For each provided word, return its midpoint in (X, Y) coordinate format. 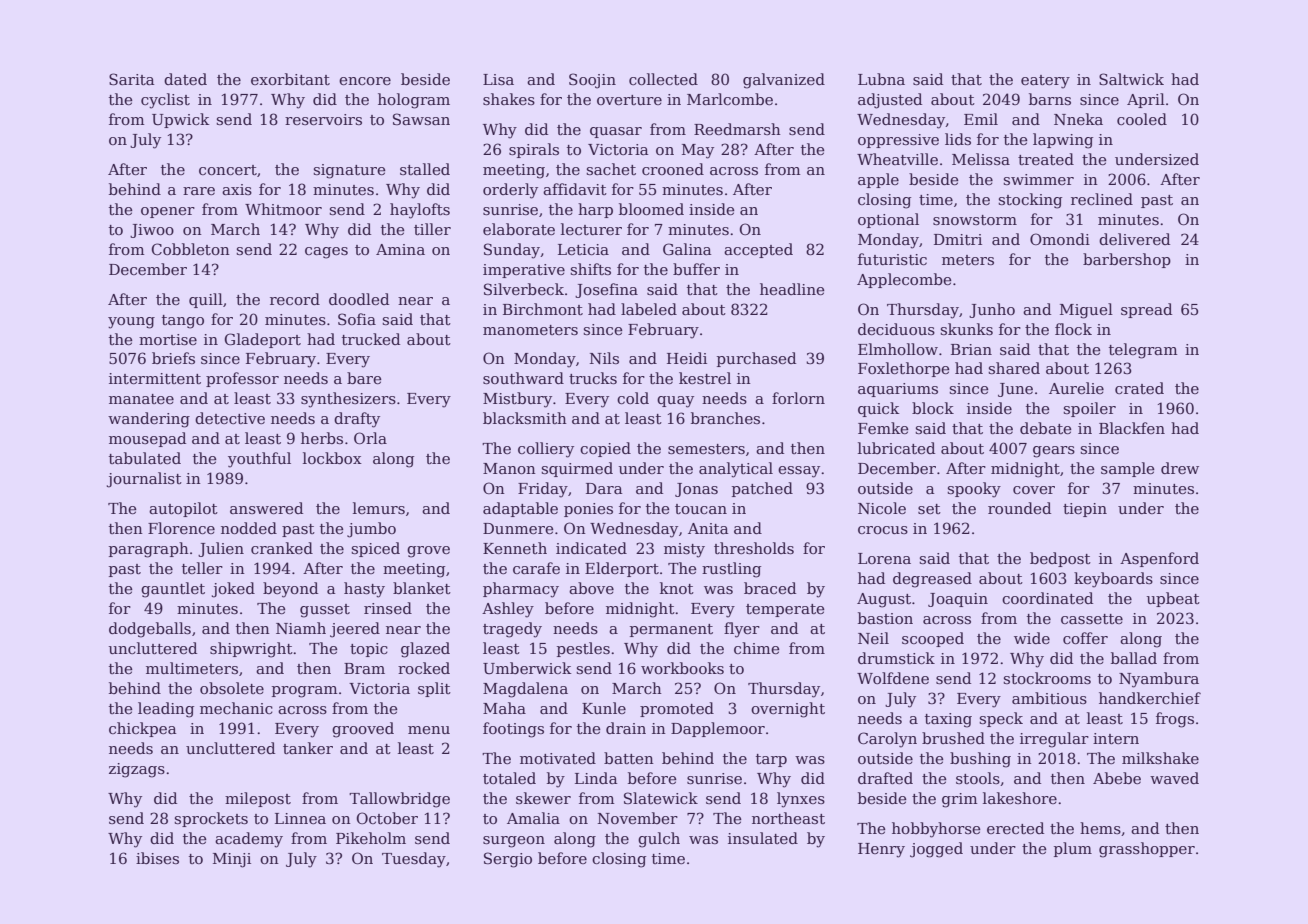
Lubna (881, 79)
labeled (649, 309)
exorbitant (290, 79)
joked (233, 590)
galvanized (784, 81)
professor (242, 379)
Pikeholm (371, 838)
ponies (588, 510)
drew (1180, 468)
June (1015, 390)
